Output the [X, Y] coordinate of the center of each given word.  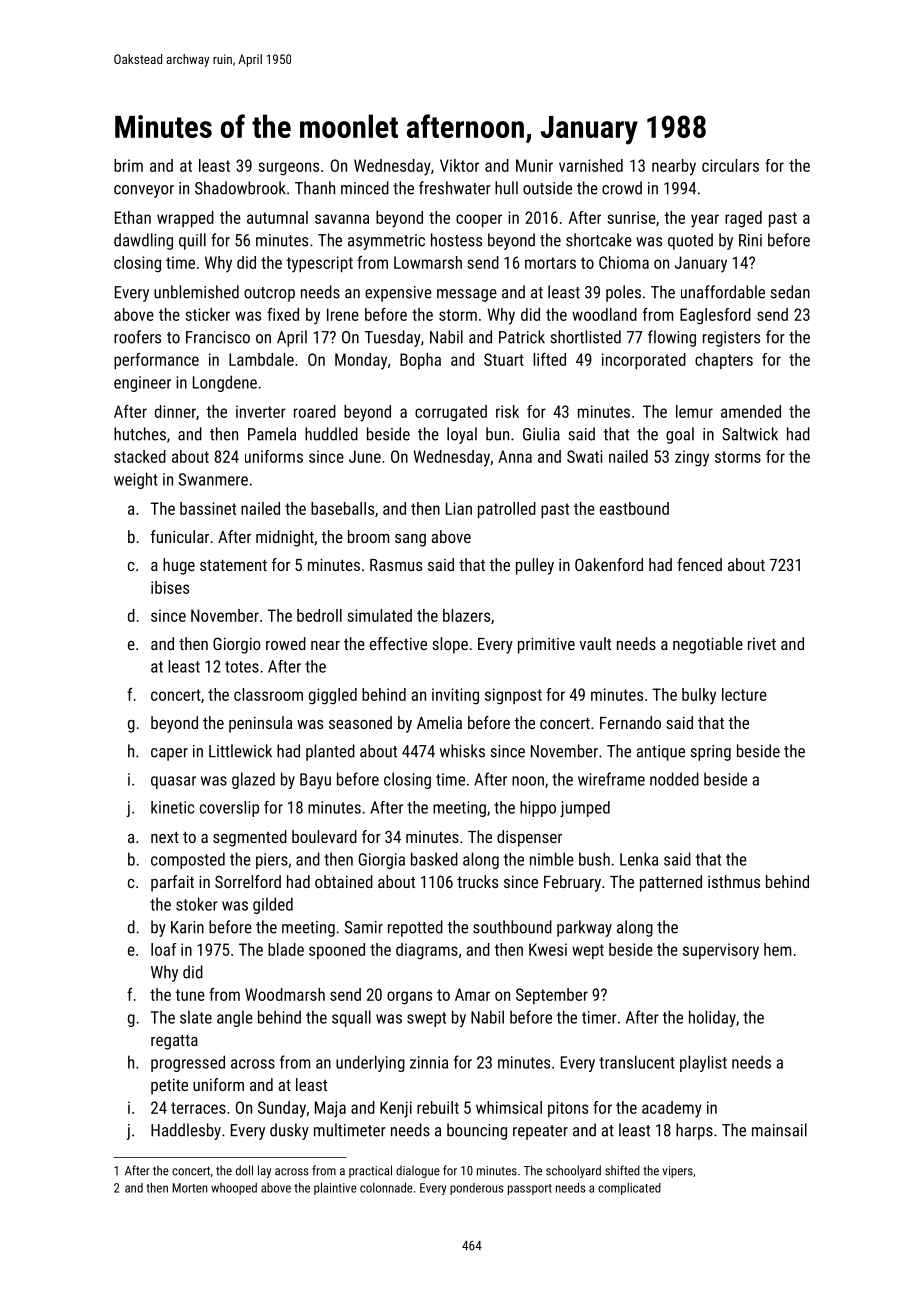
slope [450, 645]
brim [128, 165]
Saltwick [750, 434]
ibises [170, 587]
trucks [477, 881]
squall [351, 1018]
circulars [730, 165]
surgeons [288, 169]
